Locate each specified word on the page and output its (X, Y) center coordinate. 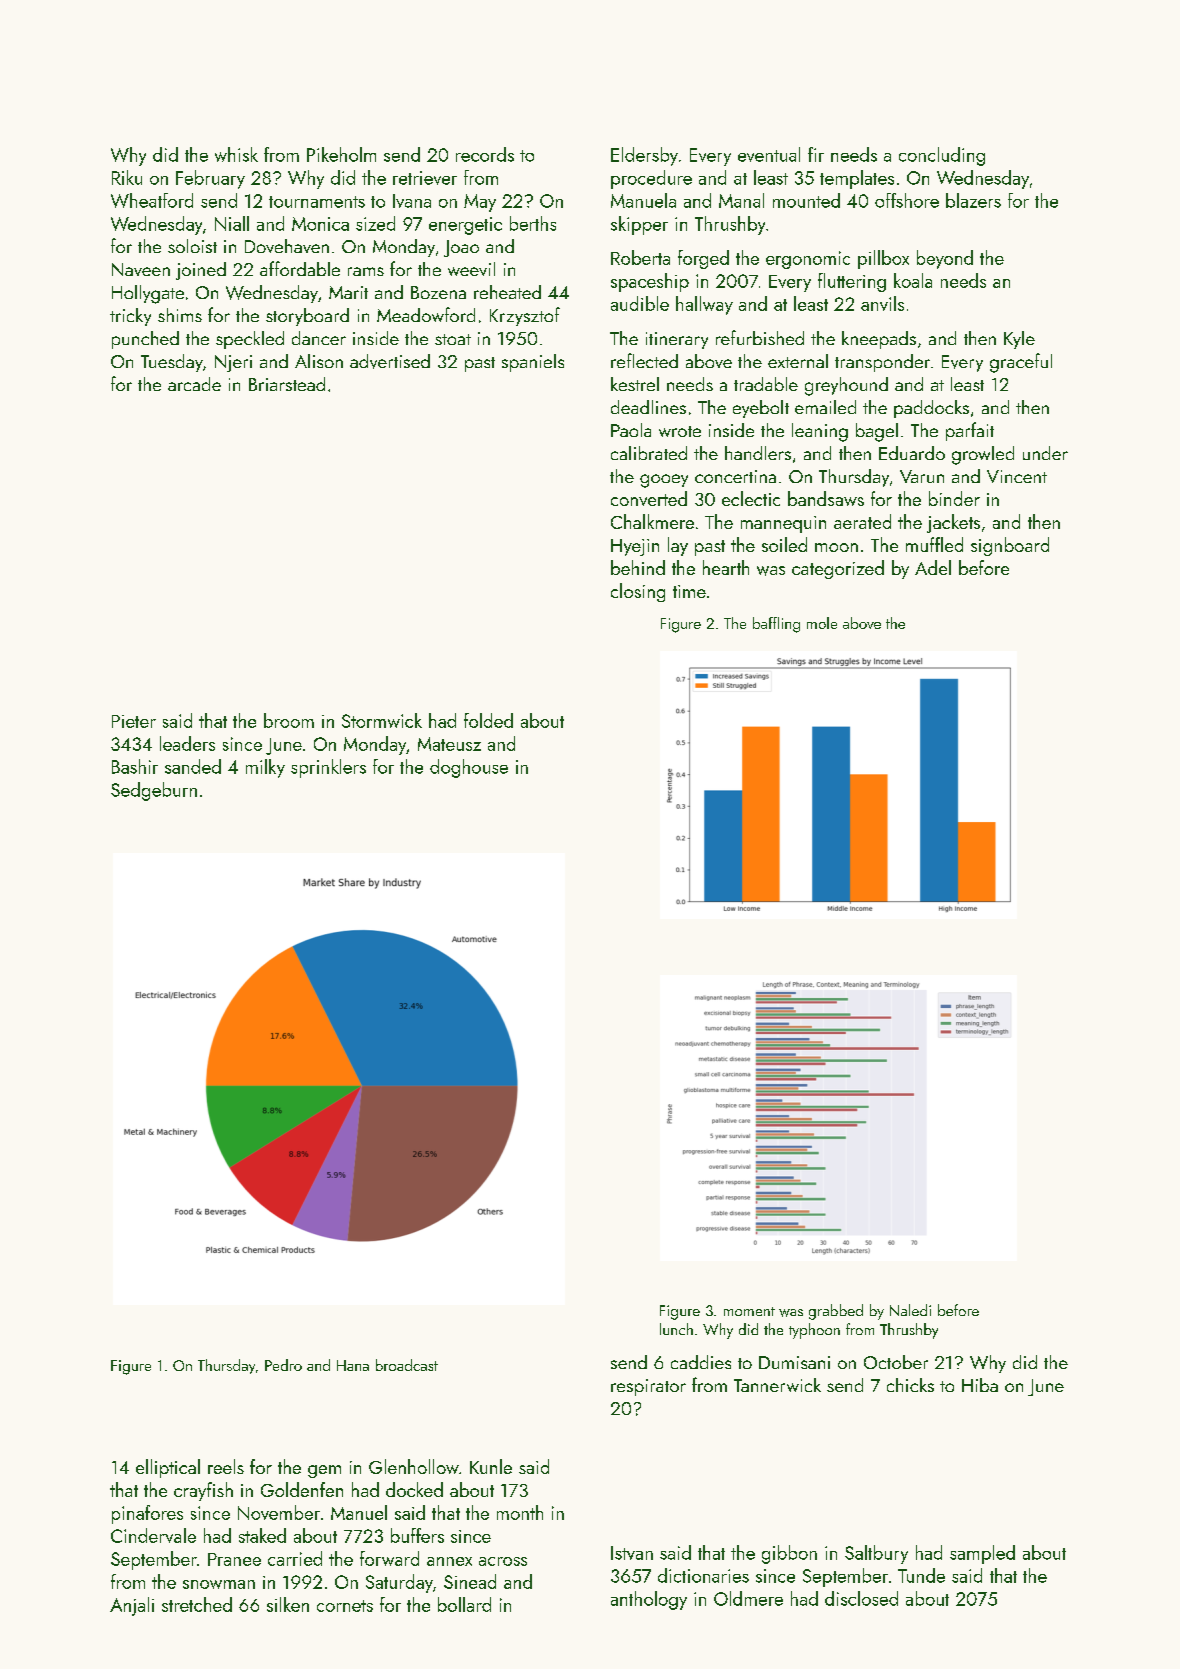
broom (289, 720)
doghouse (469, 768)
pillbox (883, 259)
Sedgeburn (154, 791)
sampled (982, 1554)
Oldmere (748, 1598)
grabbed (836, 1312)
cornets (345, 1606)
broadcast (407, 1365)
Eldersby (644, 156)
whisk (236, 154)
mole (822, 623)
